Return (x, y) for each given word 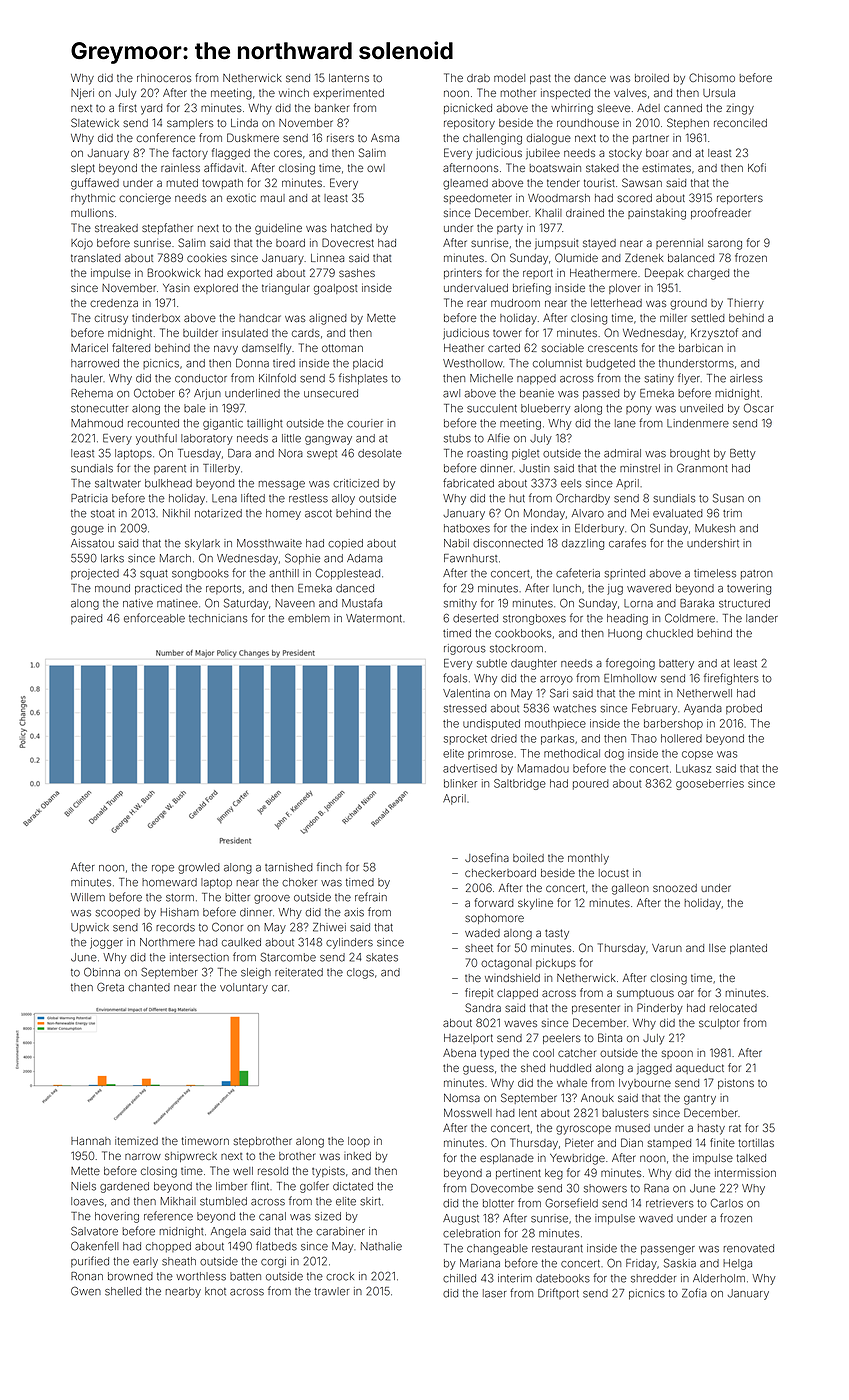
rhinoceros (164, 78)
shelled (123, 1291)
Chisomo (712, 77)
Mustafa (362, 603)
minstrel (640, 468)
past (540, 79)
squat (154, 574)
